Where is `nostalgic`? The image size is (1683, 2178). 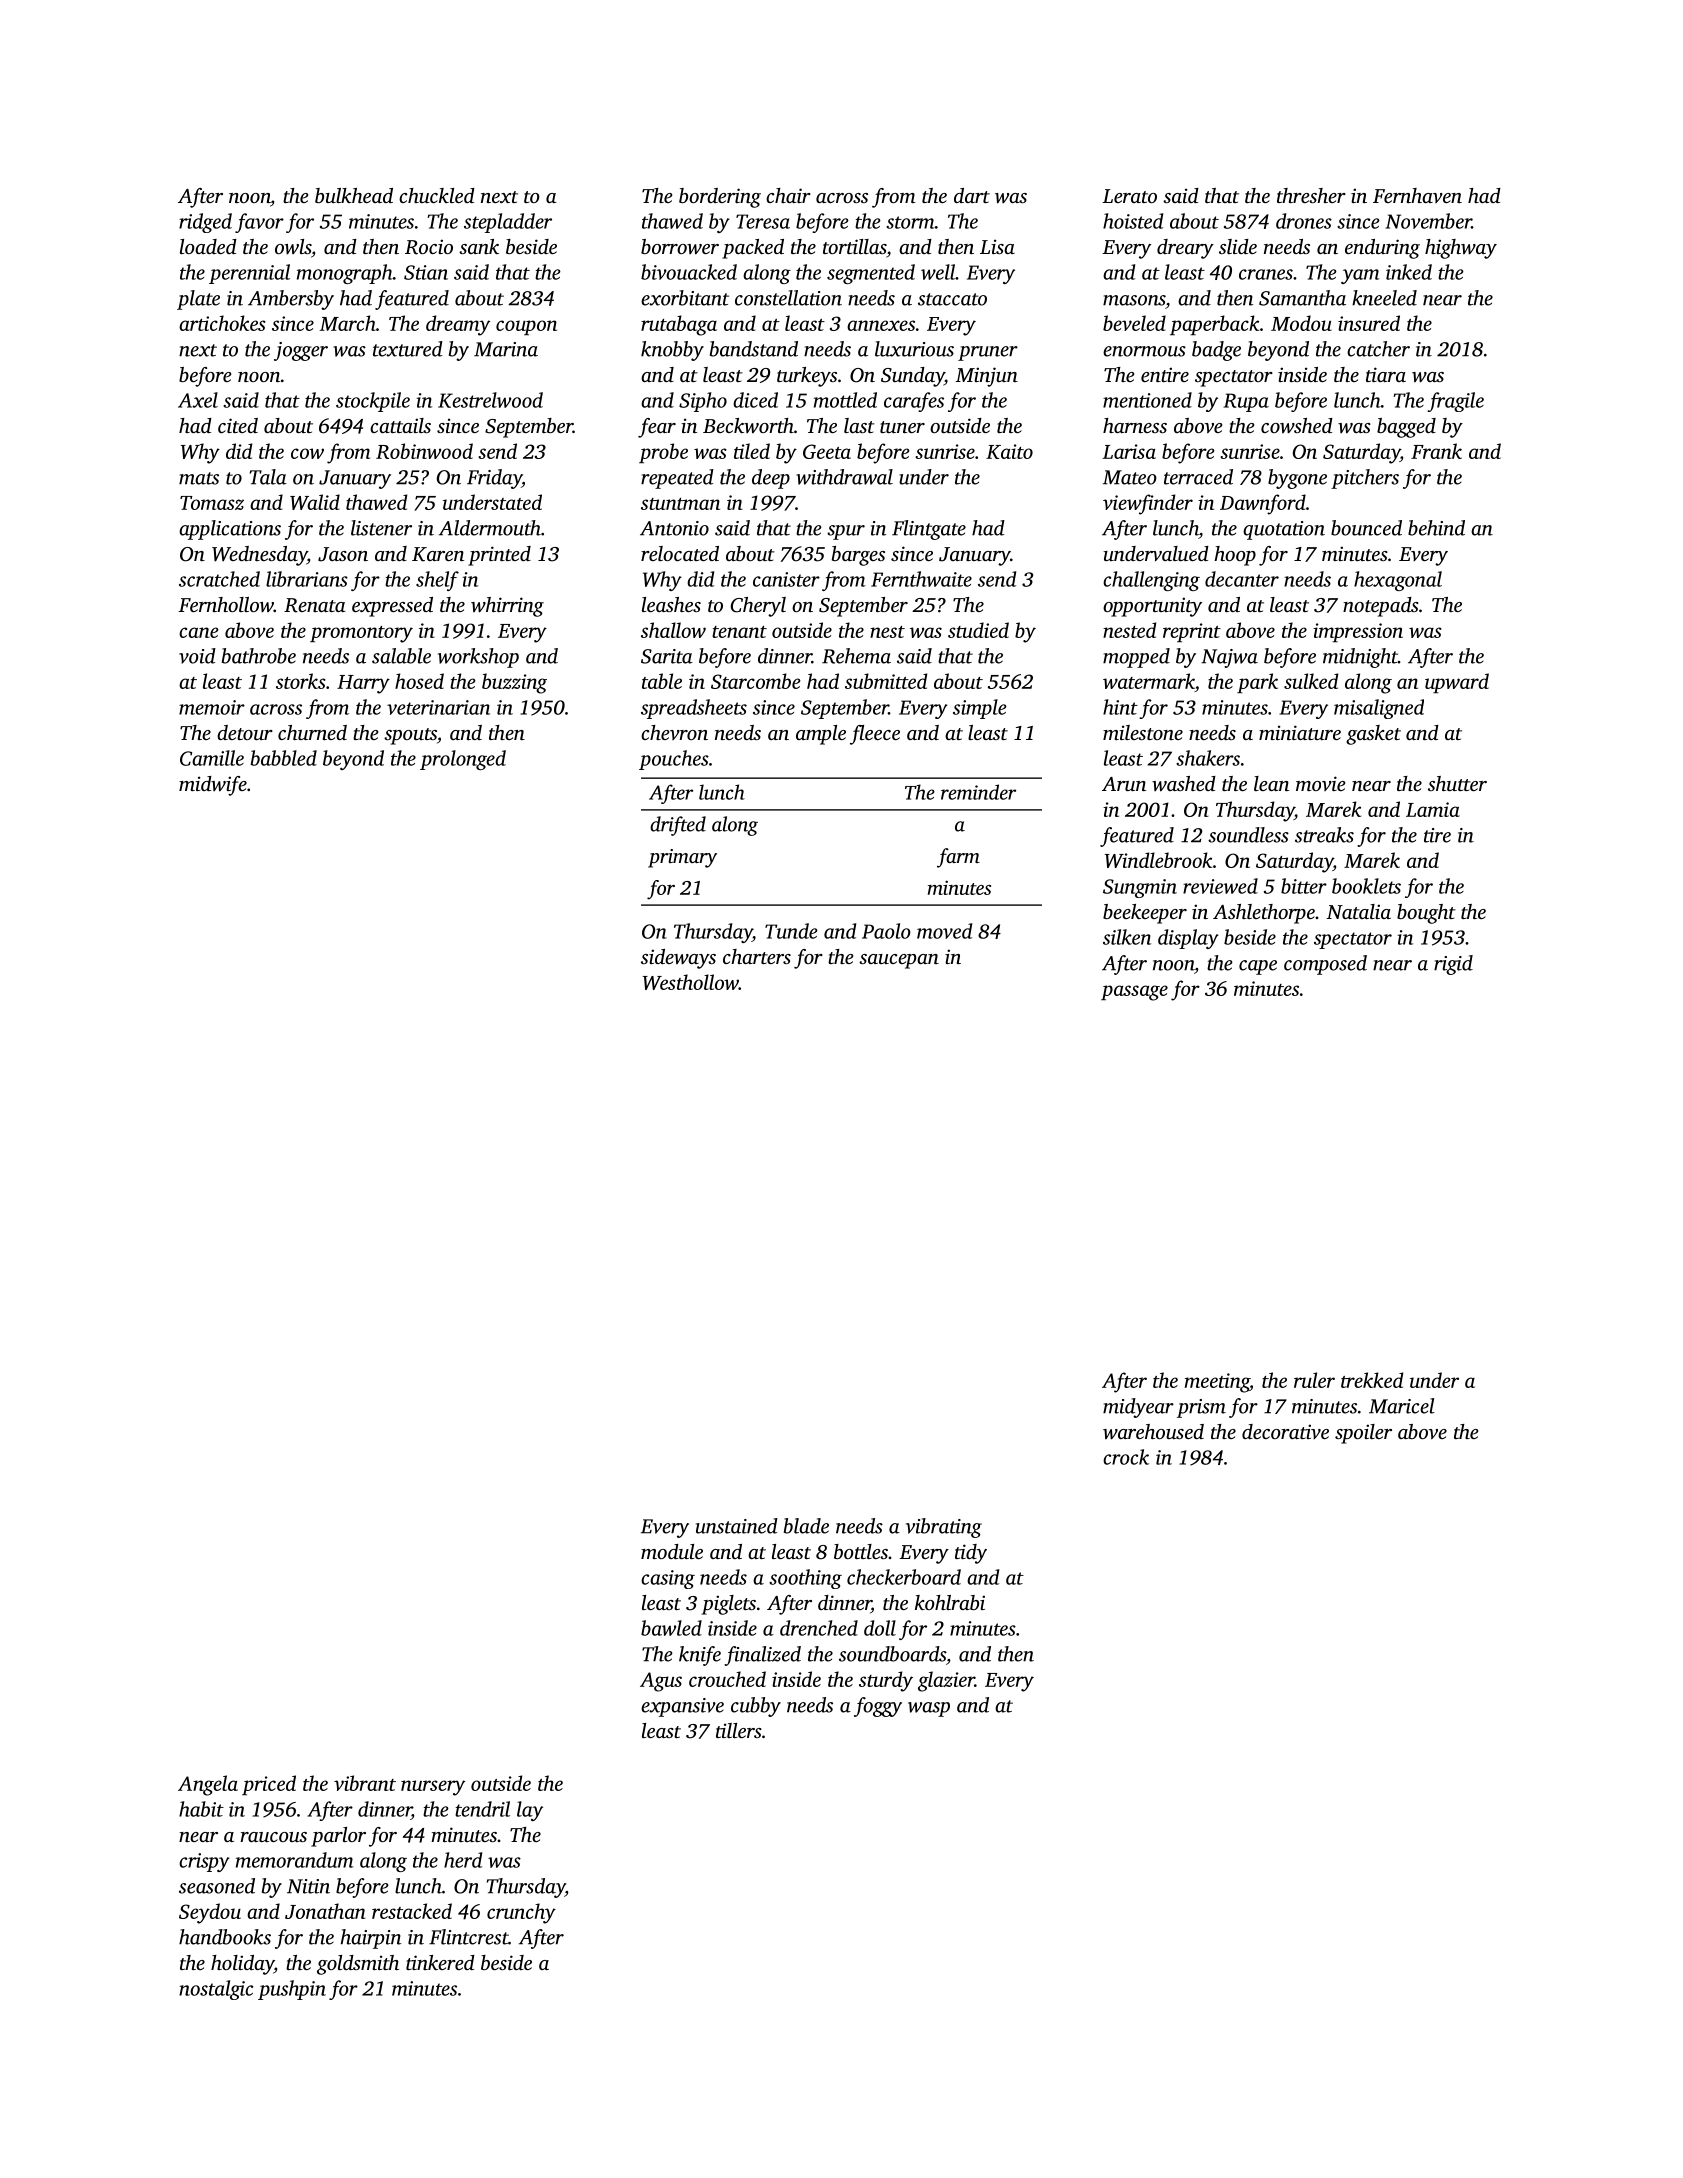 nostalgic is located at coordinates (216, 1990).
